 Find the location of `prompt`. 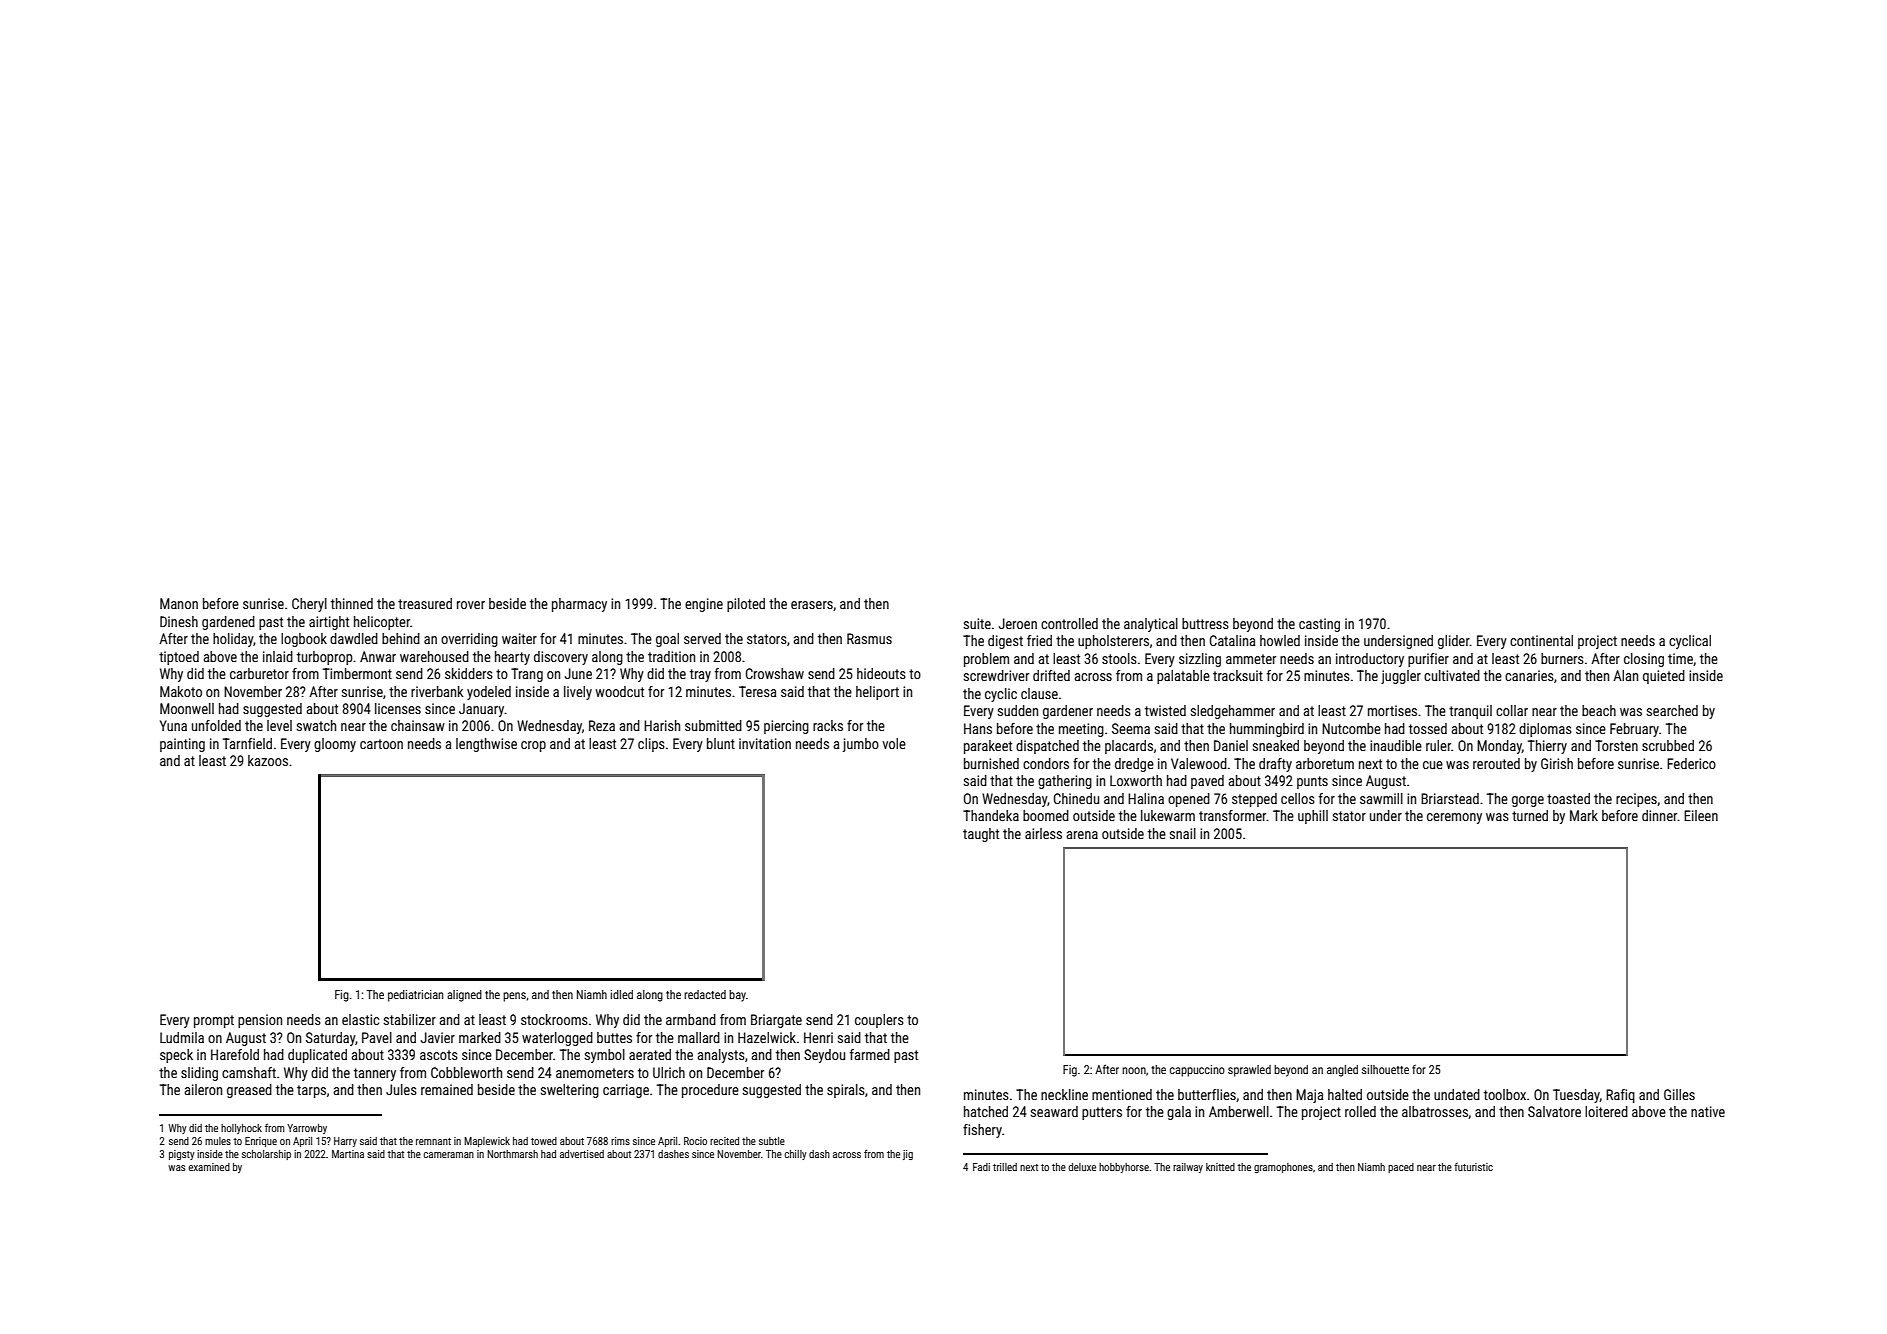

prompt is located at coordinates (214, 1021).
